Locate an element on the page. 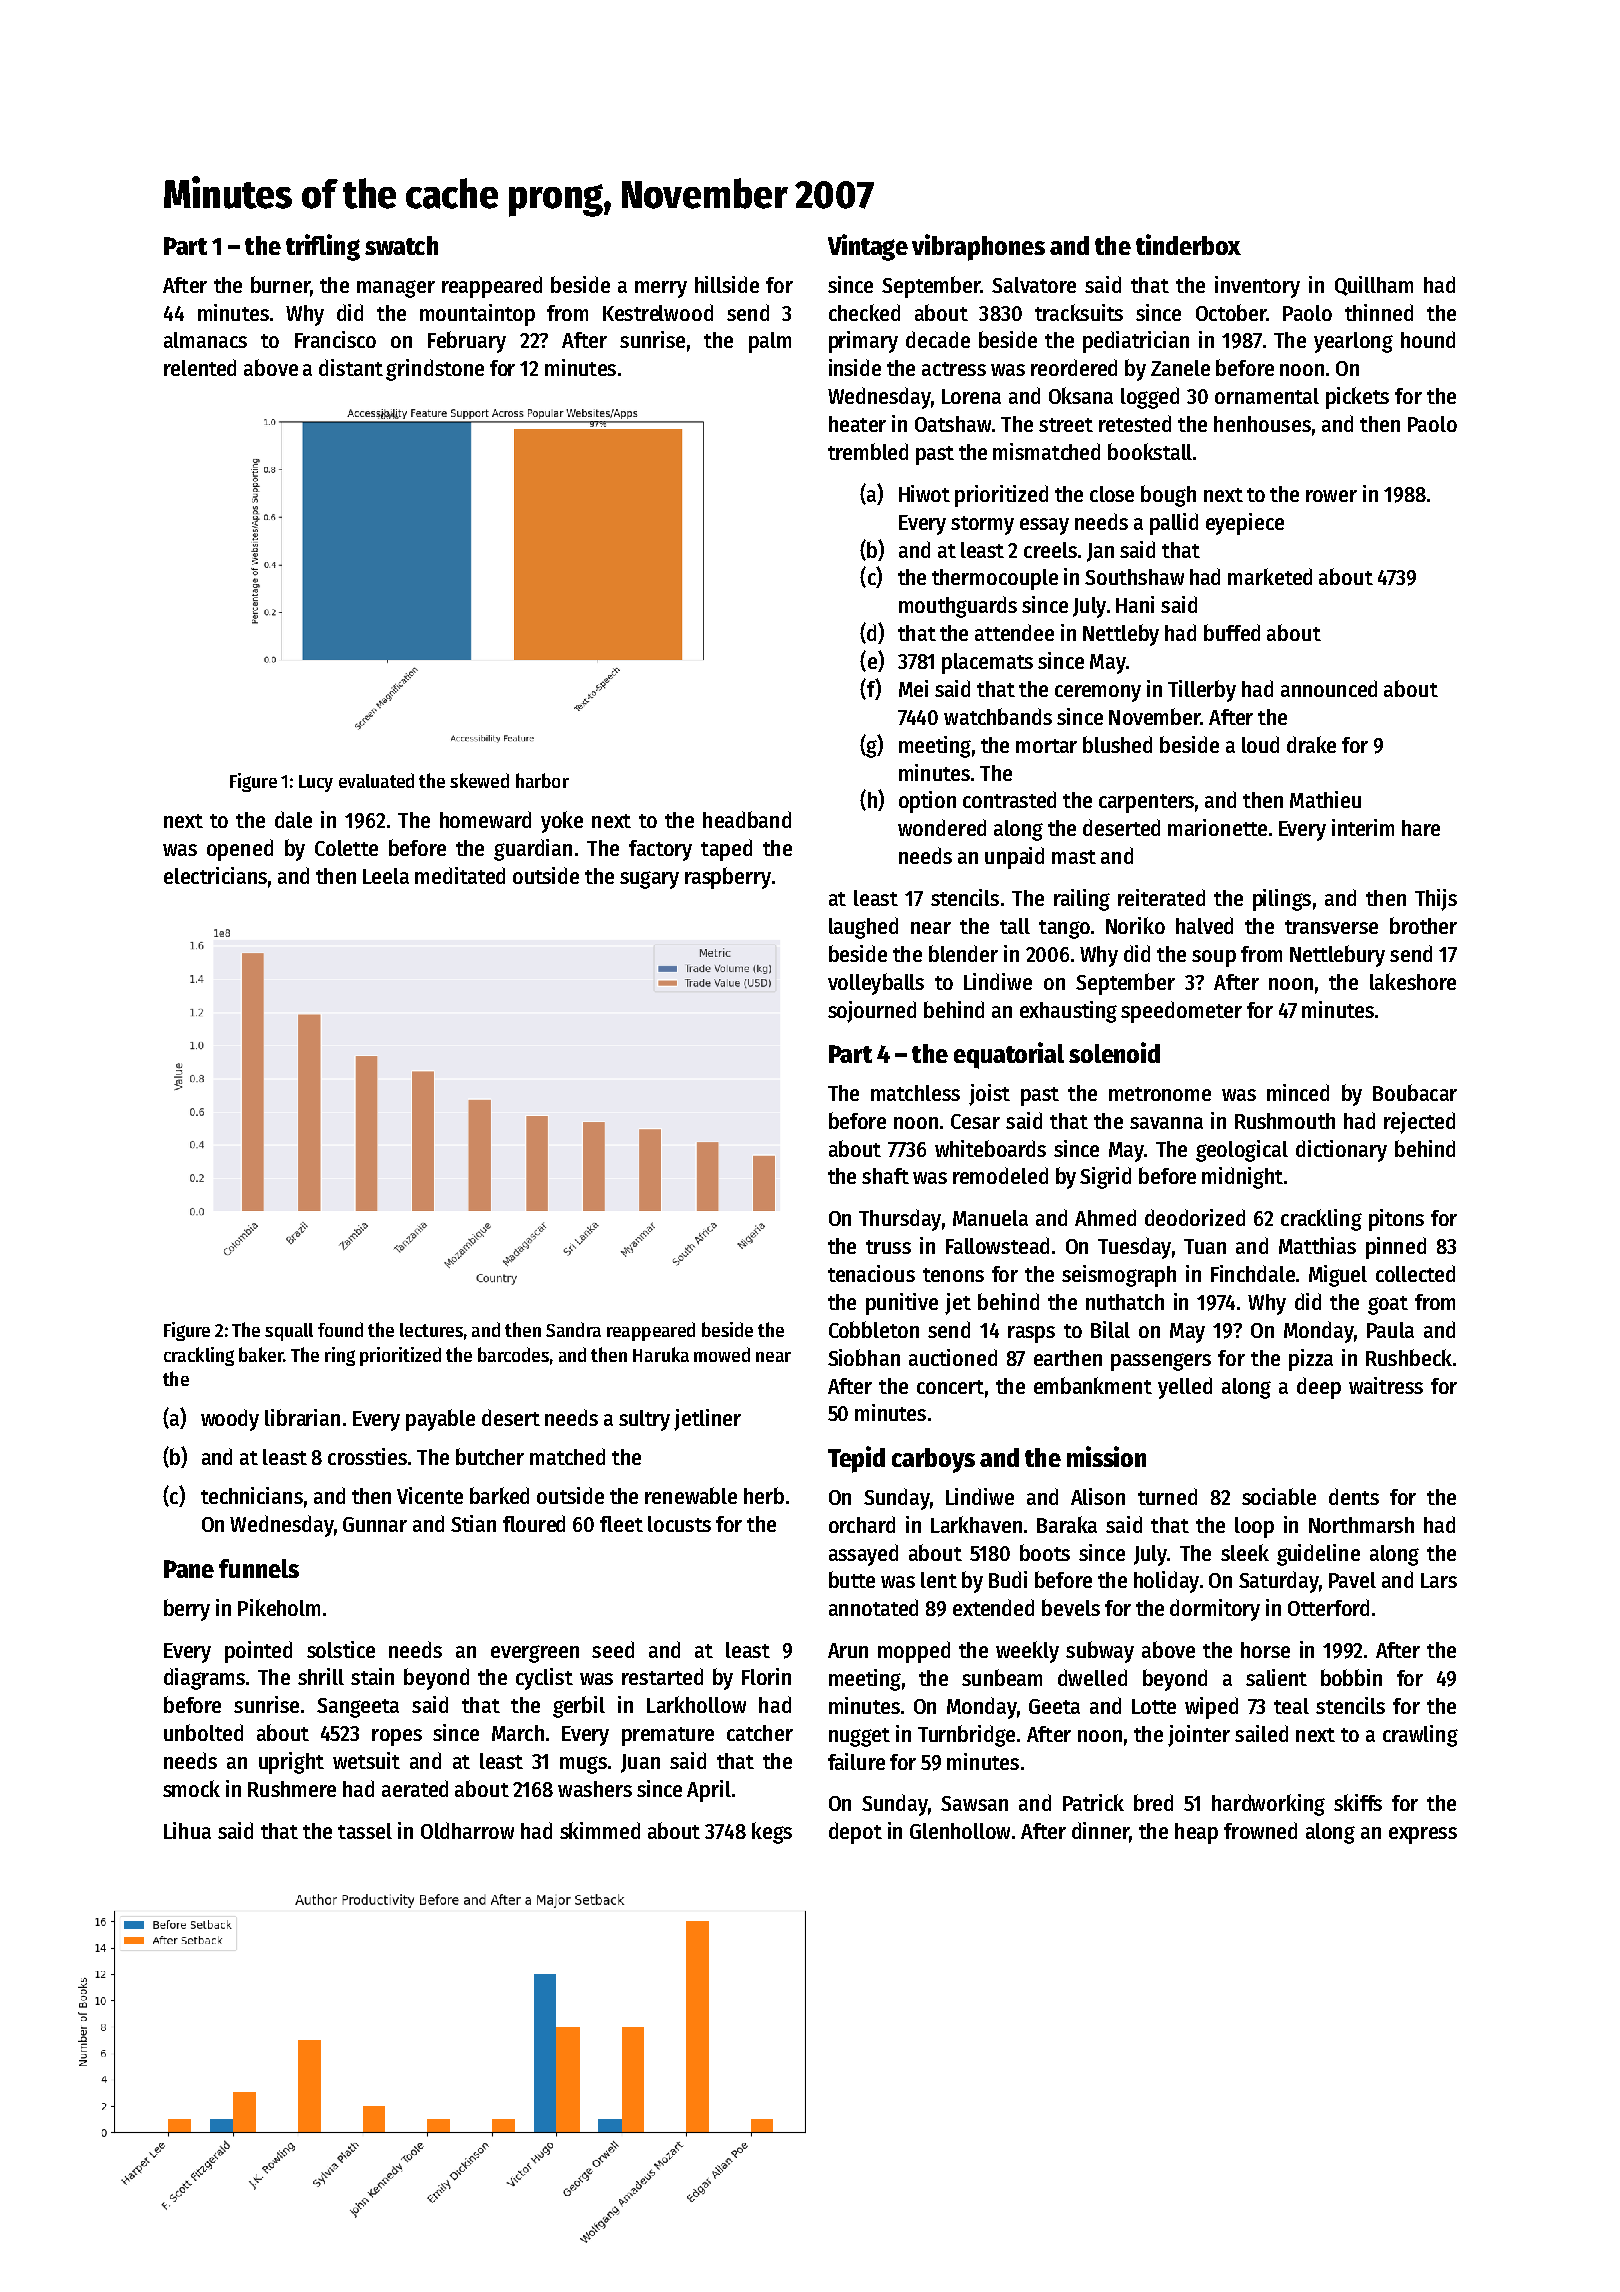 The image size is (1620, 2292). squall is located at coordinates (289, 1332).
